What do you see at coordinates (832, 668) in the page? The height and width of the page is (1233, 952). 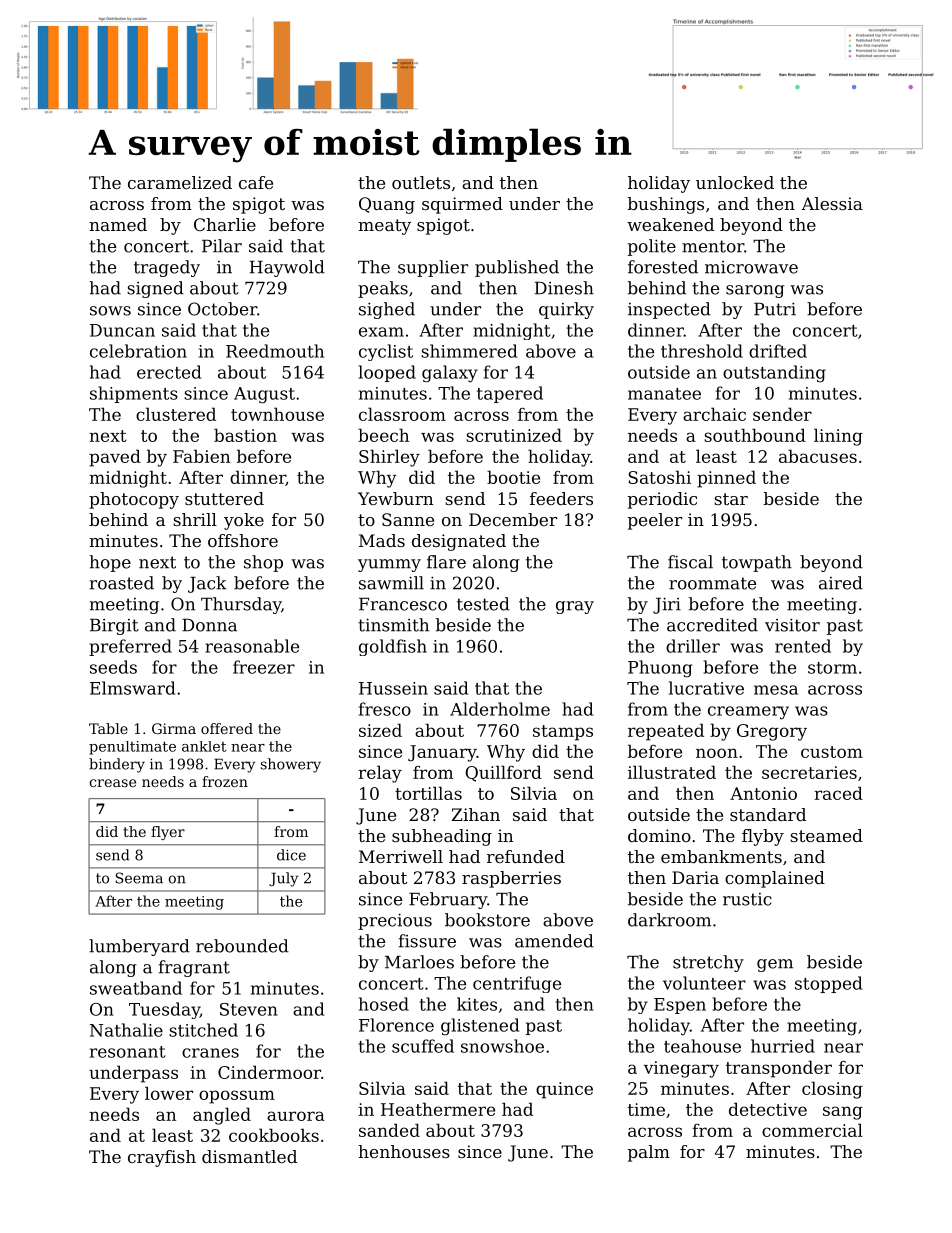 I see `storm` at bounding box center [832, 668].
